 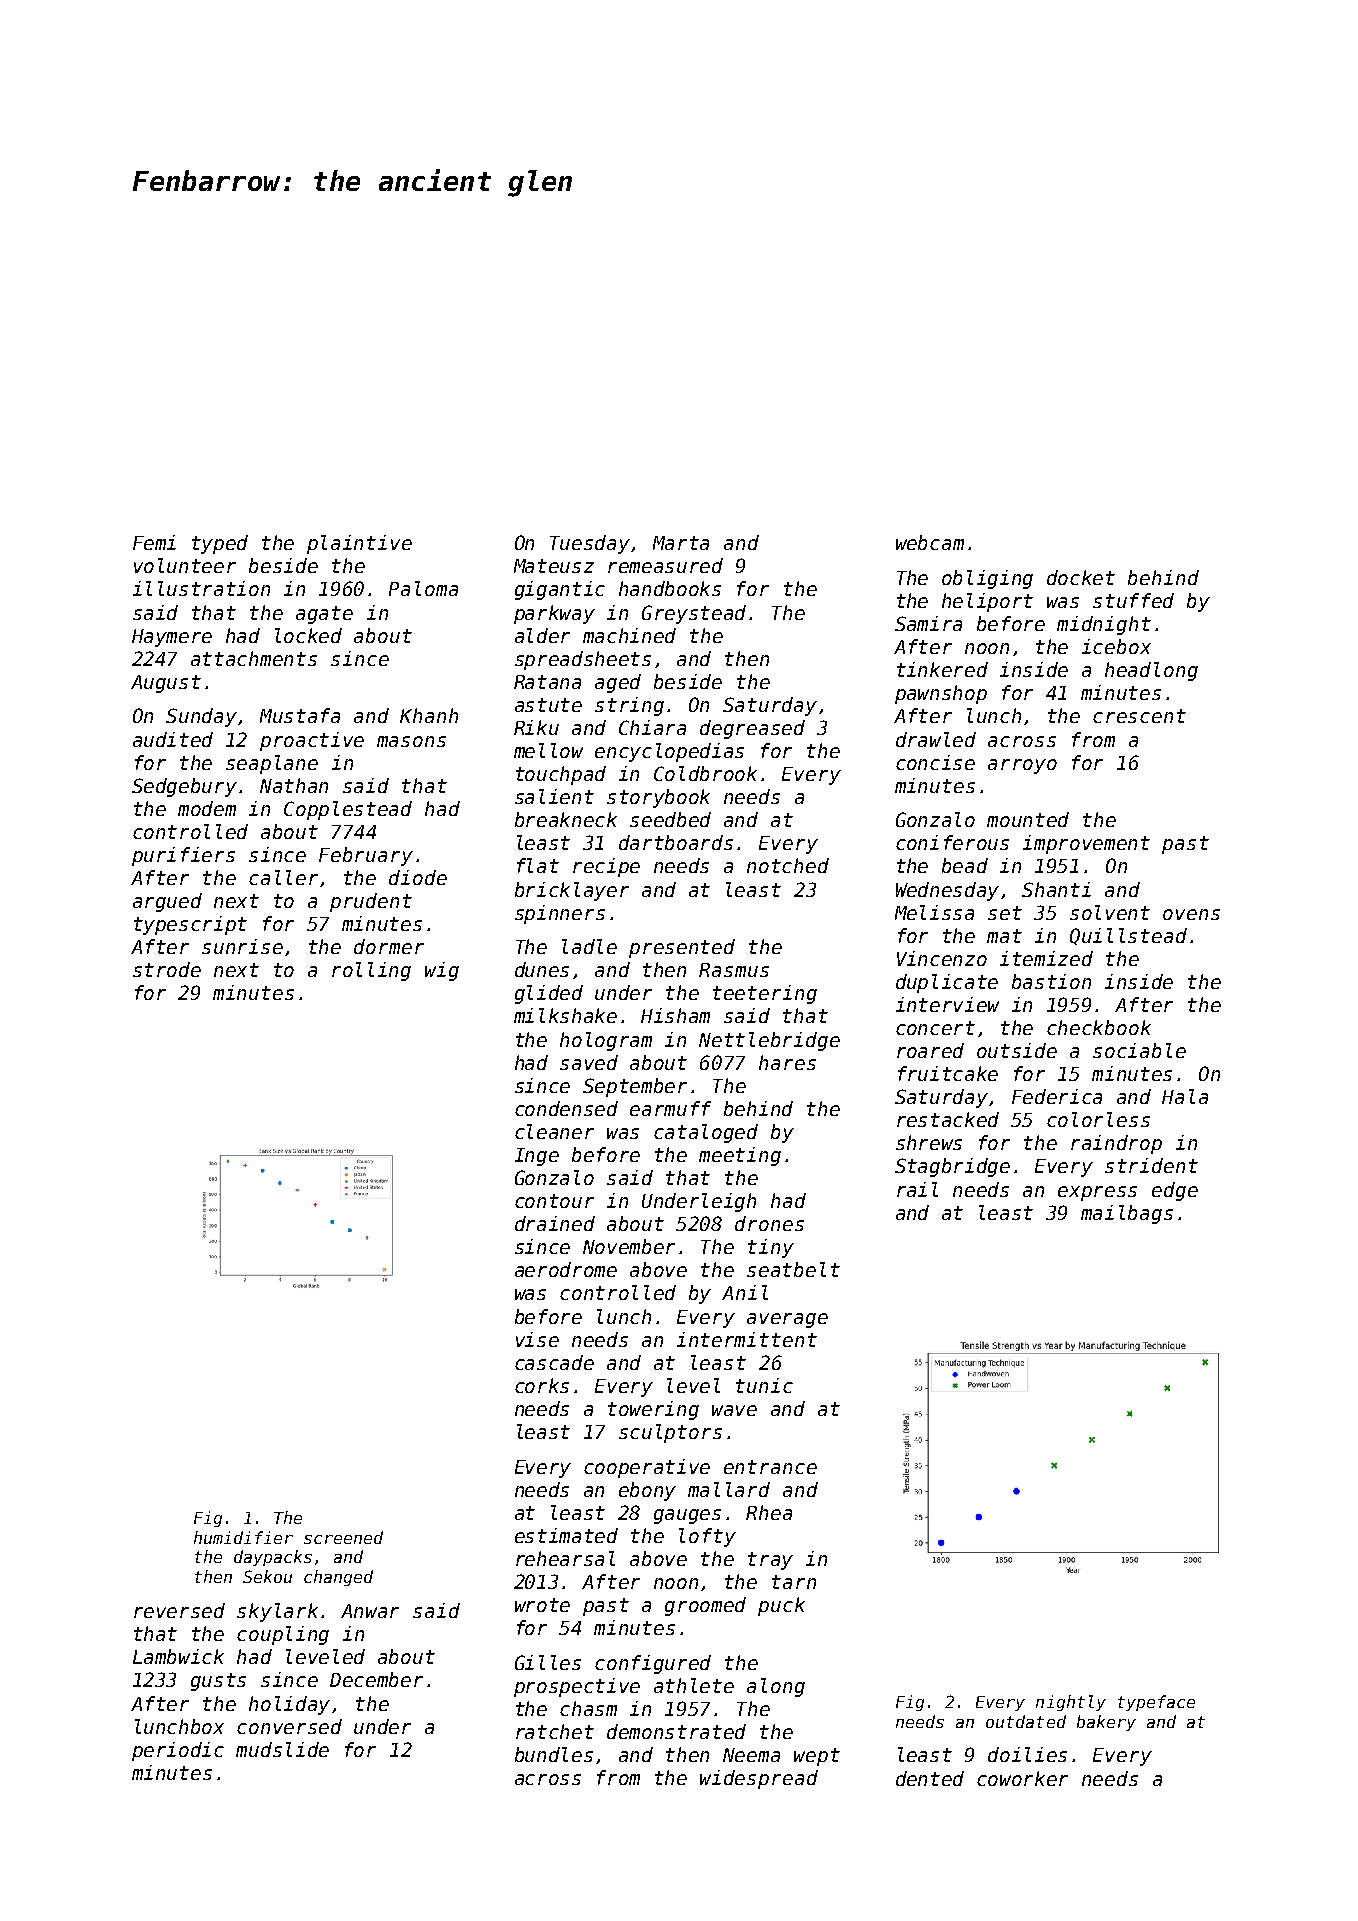 What do you see at coordinates (658, 798) in the screenshot?
I see `storybook` at bounding box center [658, 798].
